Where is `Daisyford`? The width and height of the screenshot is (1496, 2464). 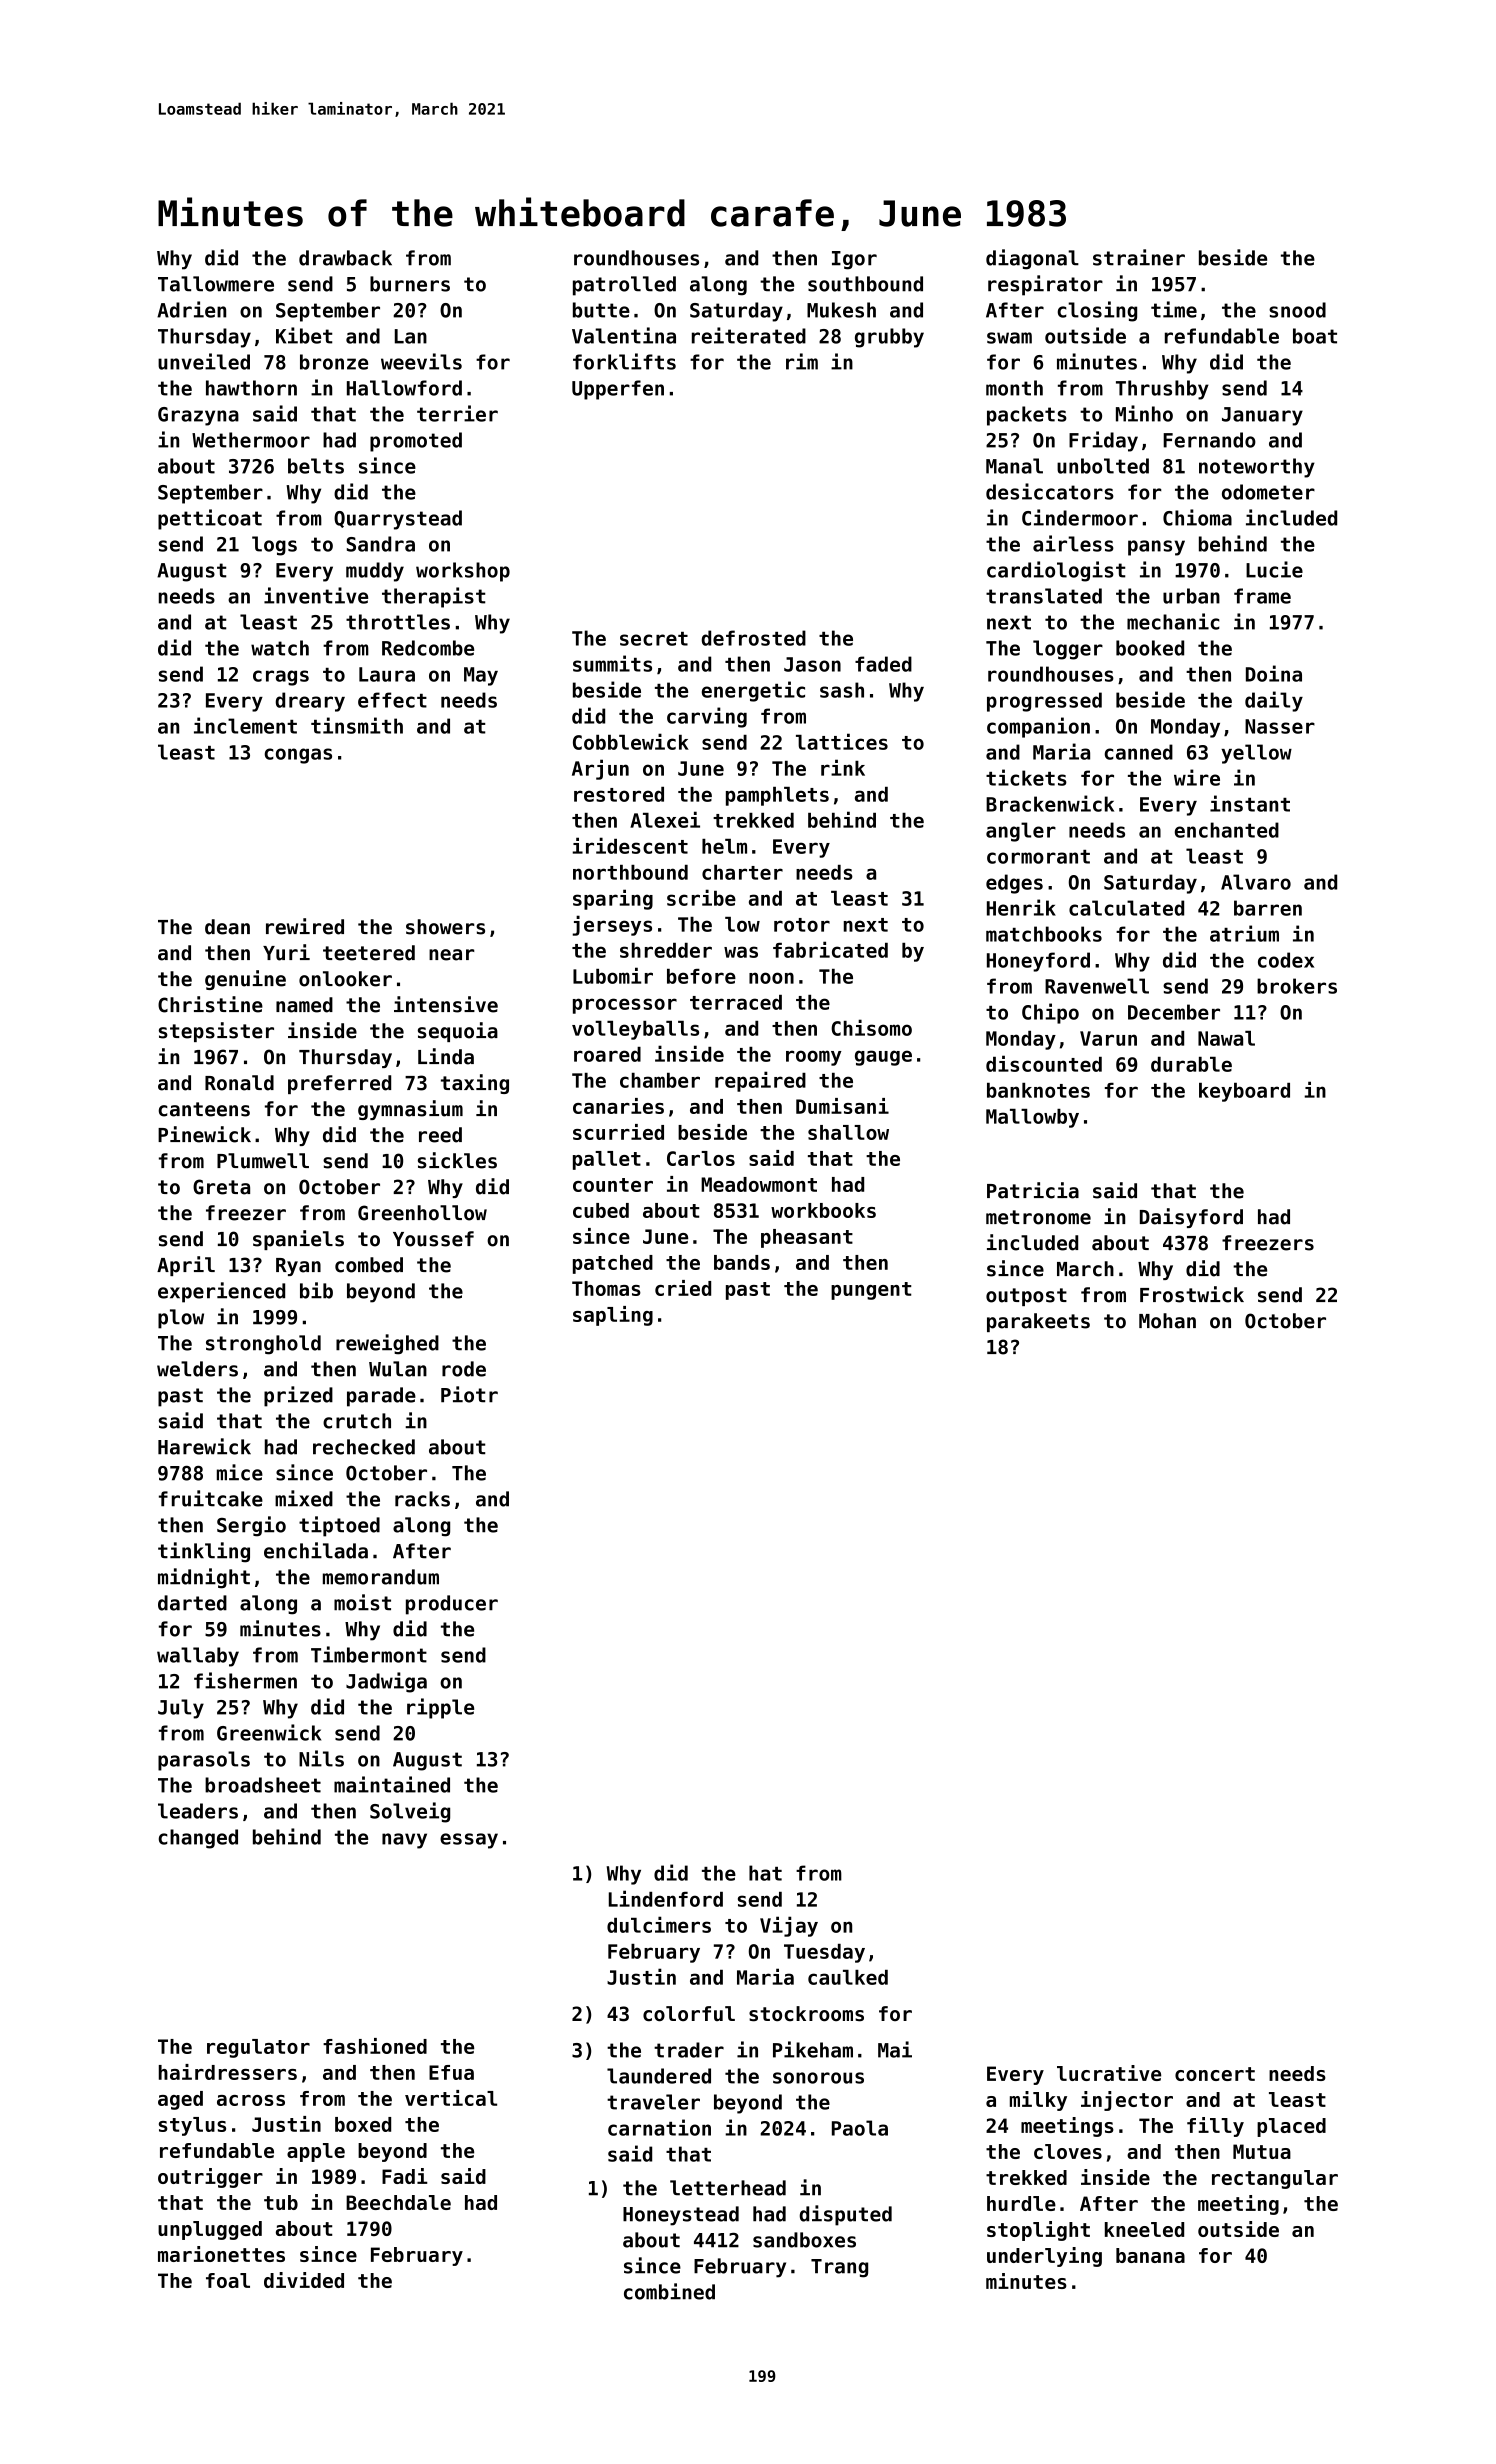 Daisyford is located at coordinates (1191, 1218).
